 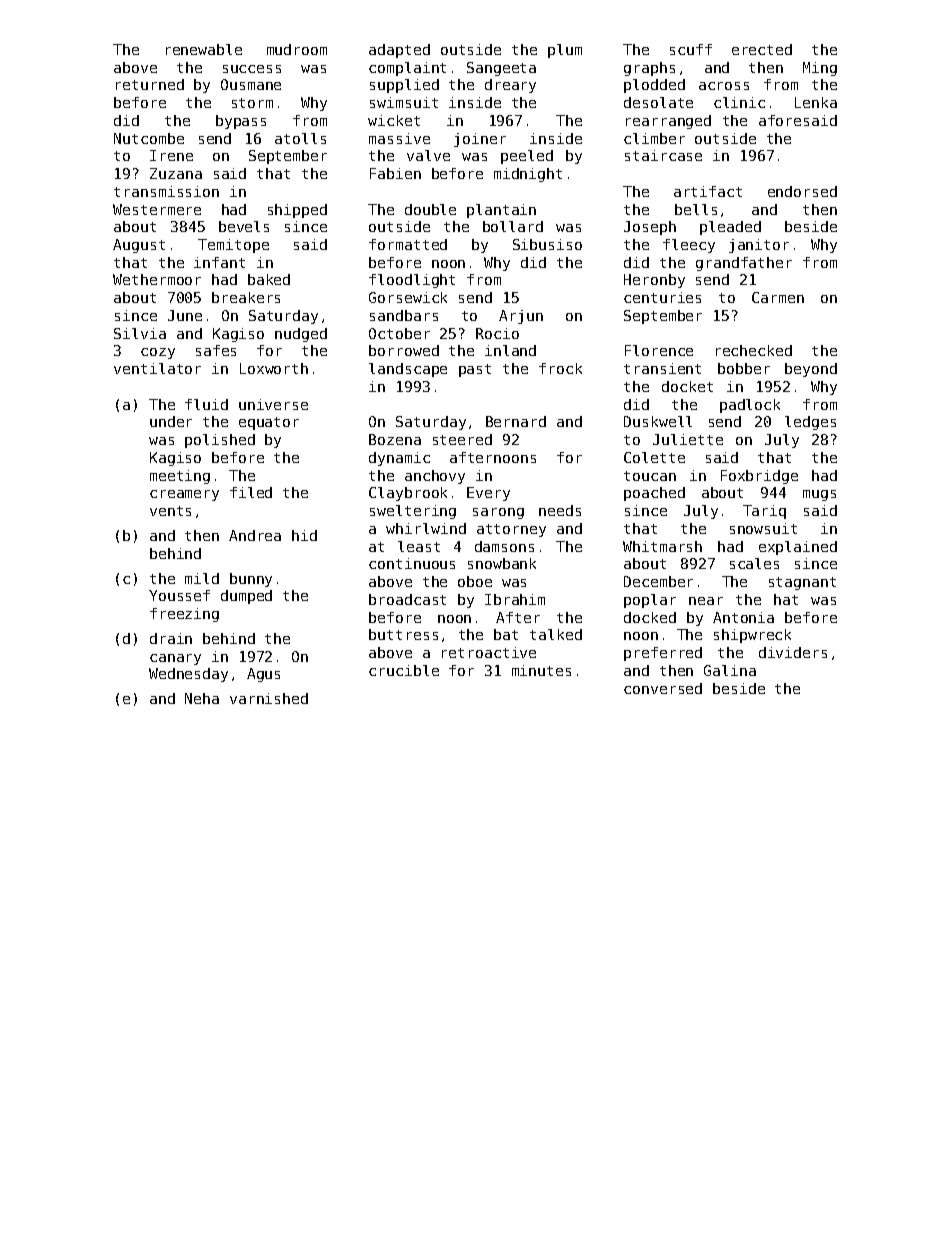 What do you see at coordinates (560, 368) in the screenshot?
I see `frock` at bounding box center [560, 368].
